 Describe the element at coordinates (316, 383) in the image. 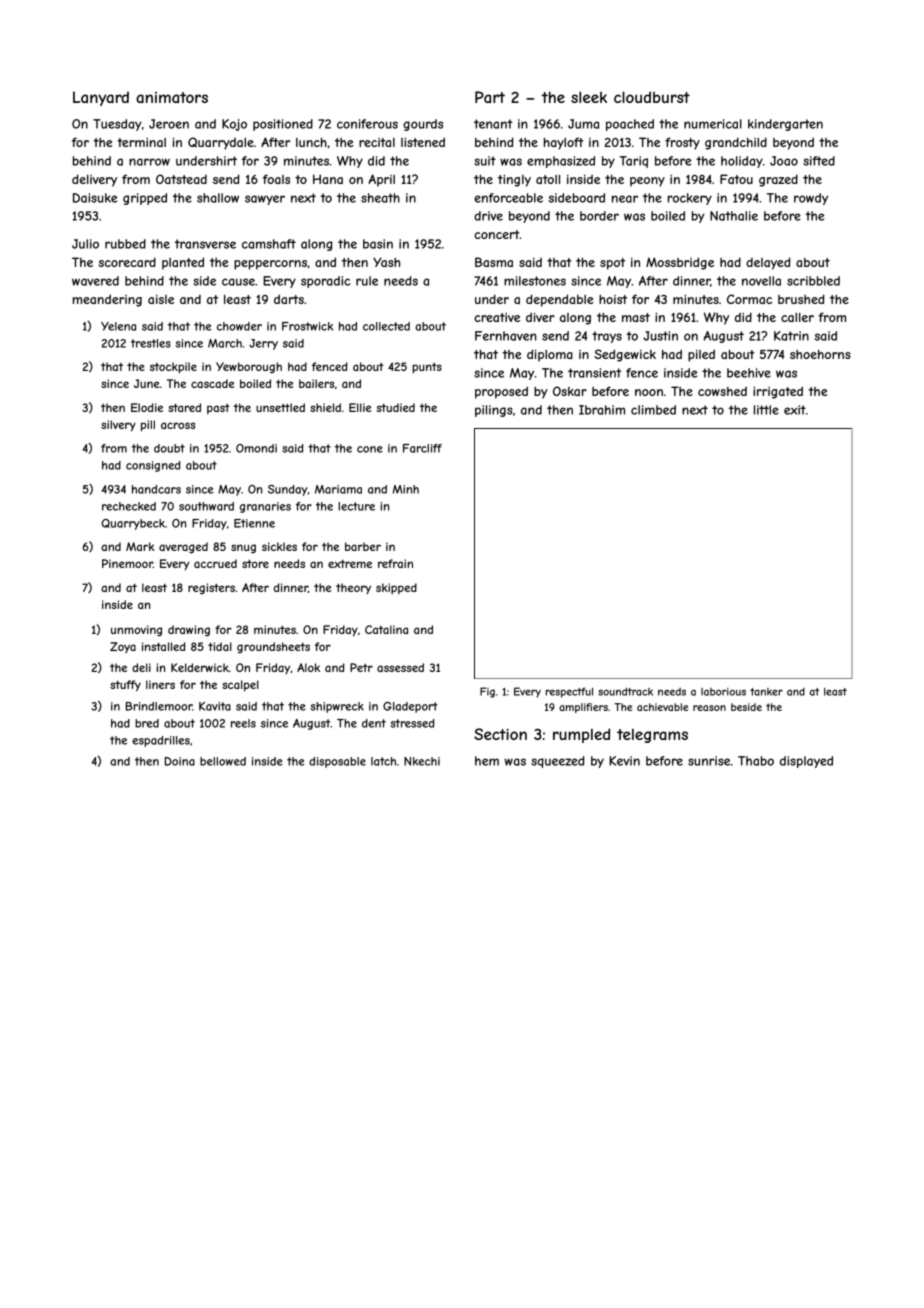

I see `bailers` at that location.
